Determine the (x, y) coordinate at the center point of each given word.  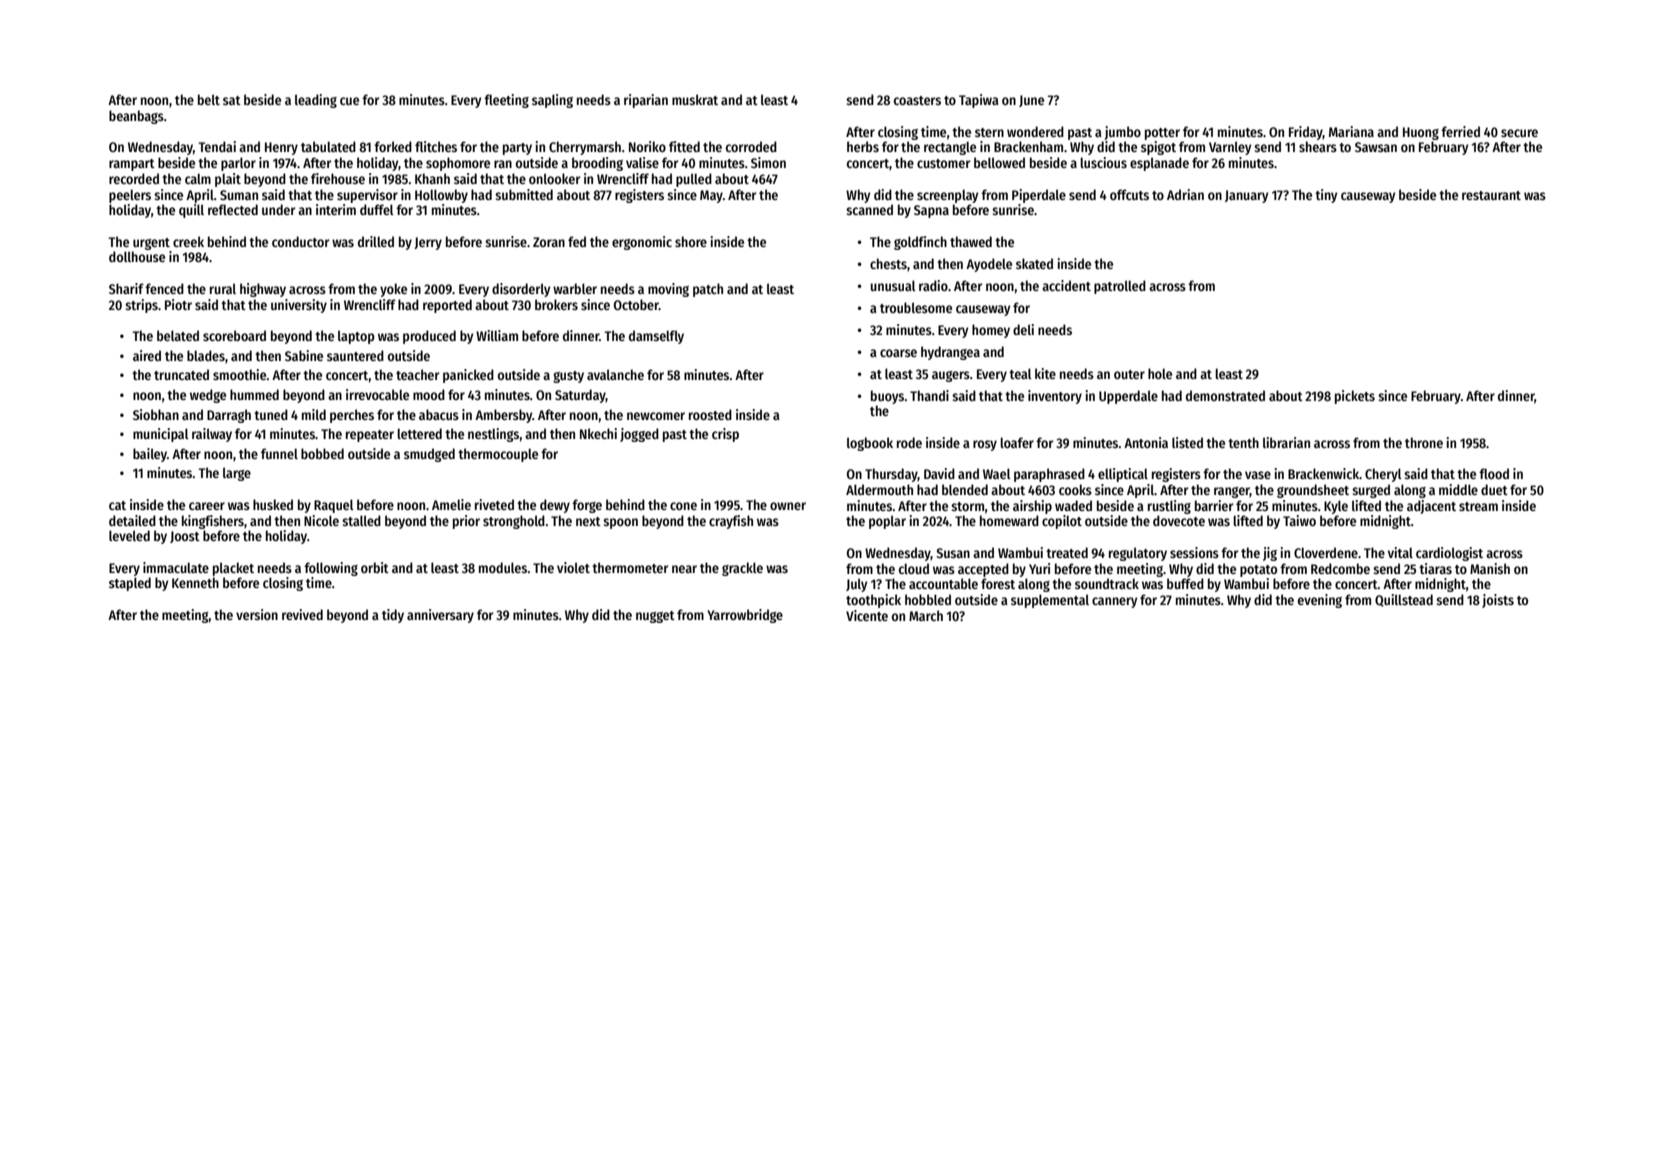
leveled (129, 535)
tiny (1326, 196)
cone (683, 506)
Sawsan (1376, 147)
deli (1023, 329)
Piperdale (1039, 196)
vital (1400, 552)
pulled (694, 180)
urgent (151, 244)
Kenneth (195, 582)
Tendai (217, 146)
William (497, 335)
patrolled (1120, 287)
